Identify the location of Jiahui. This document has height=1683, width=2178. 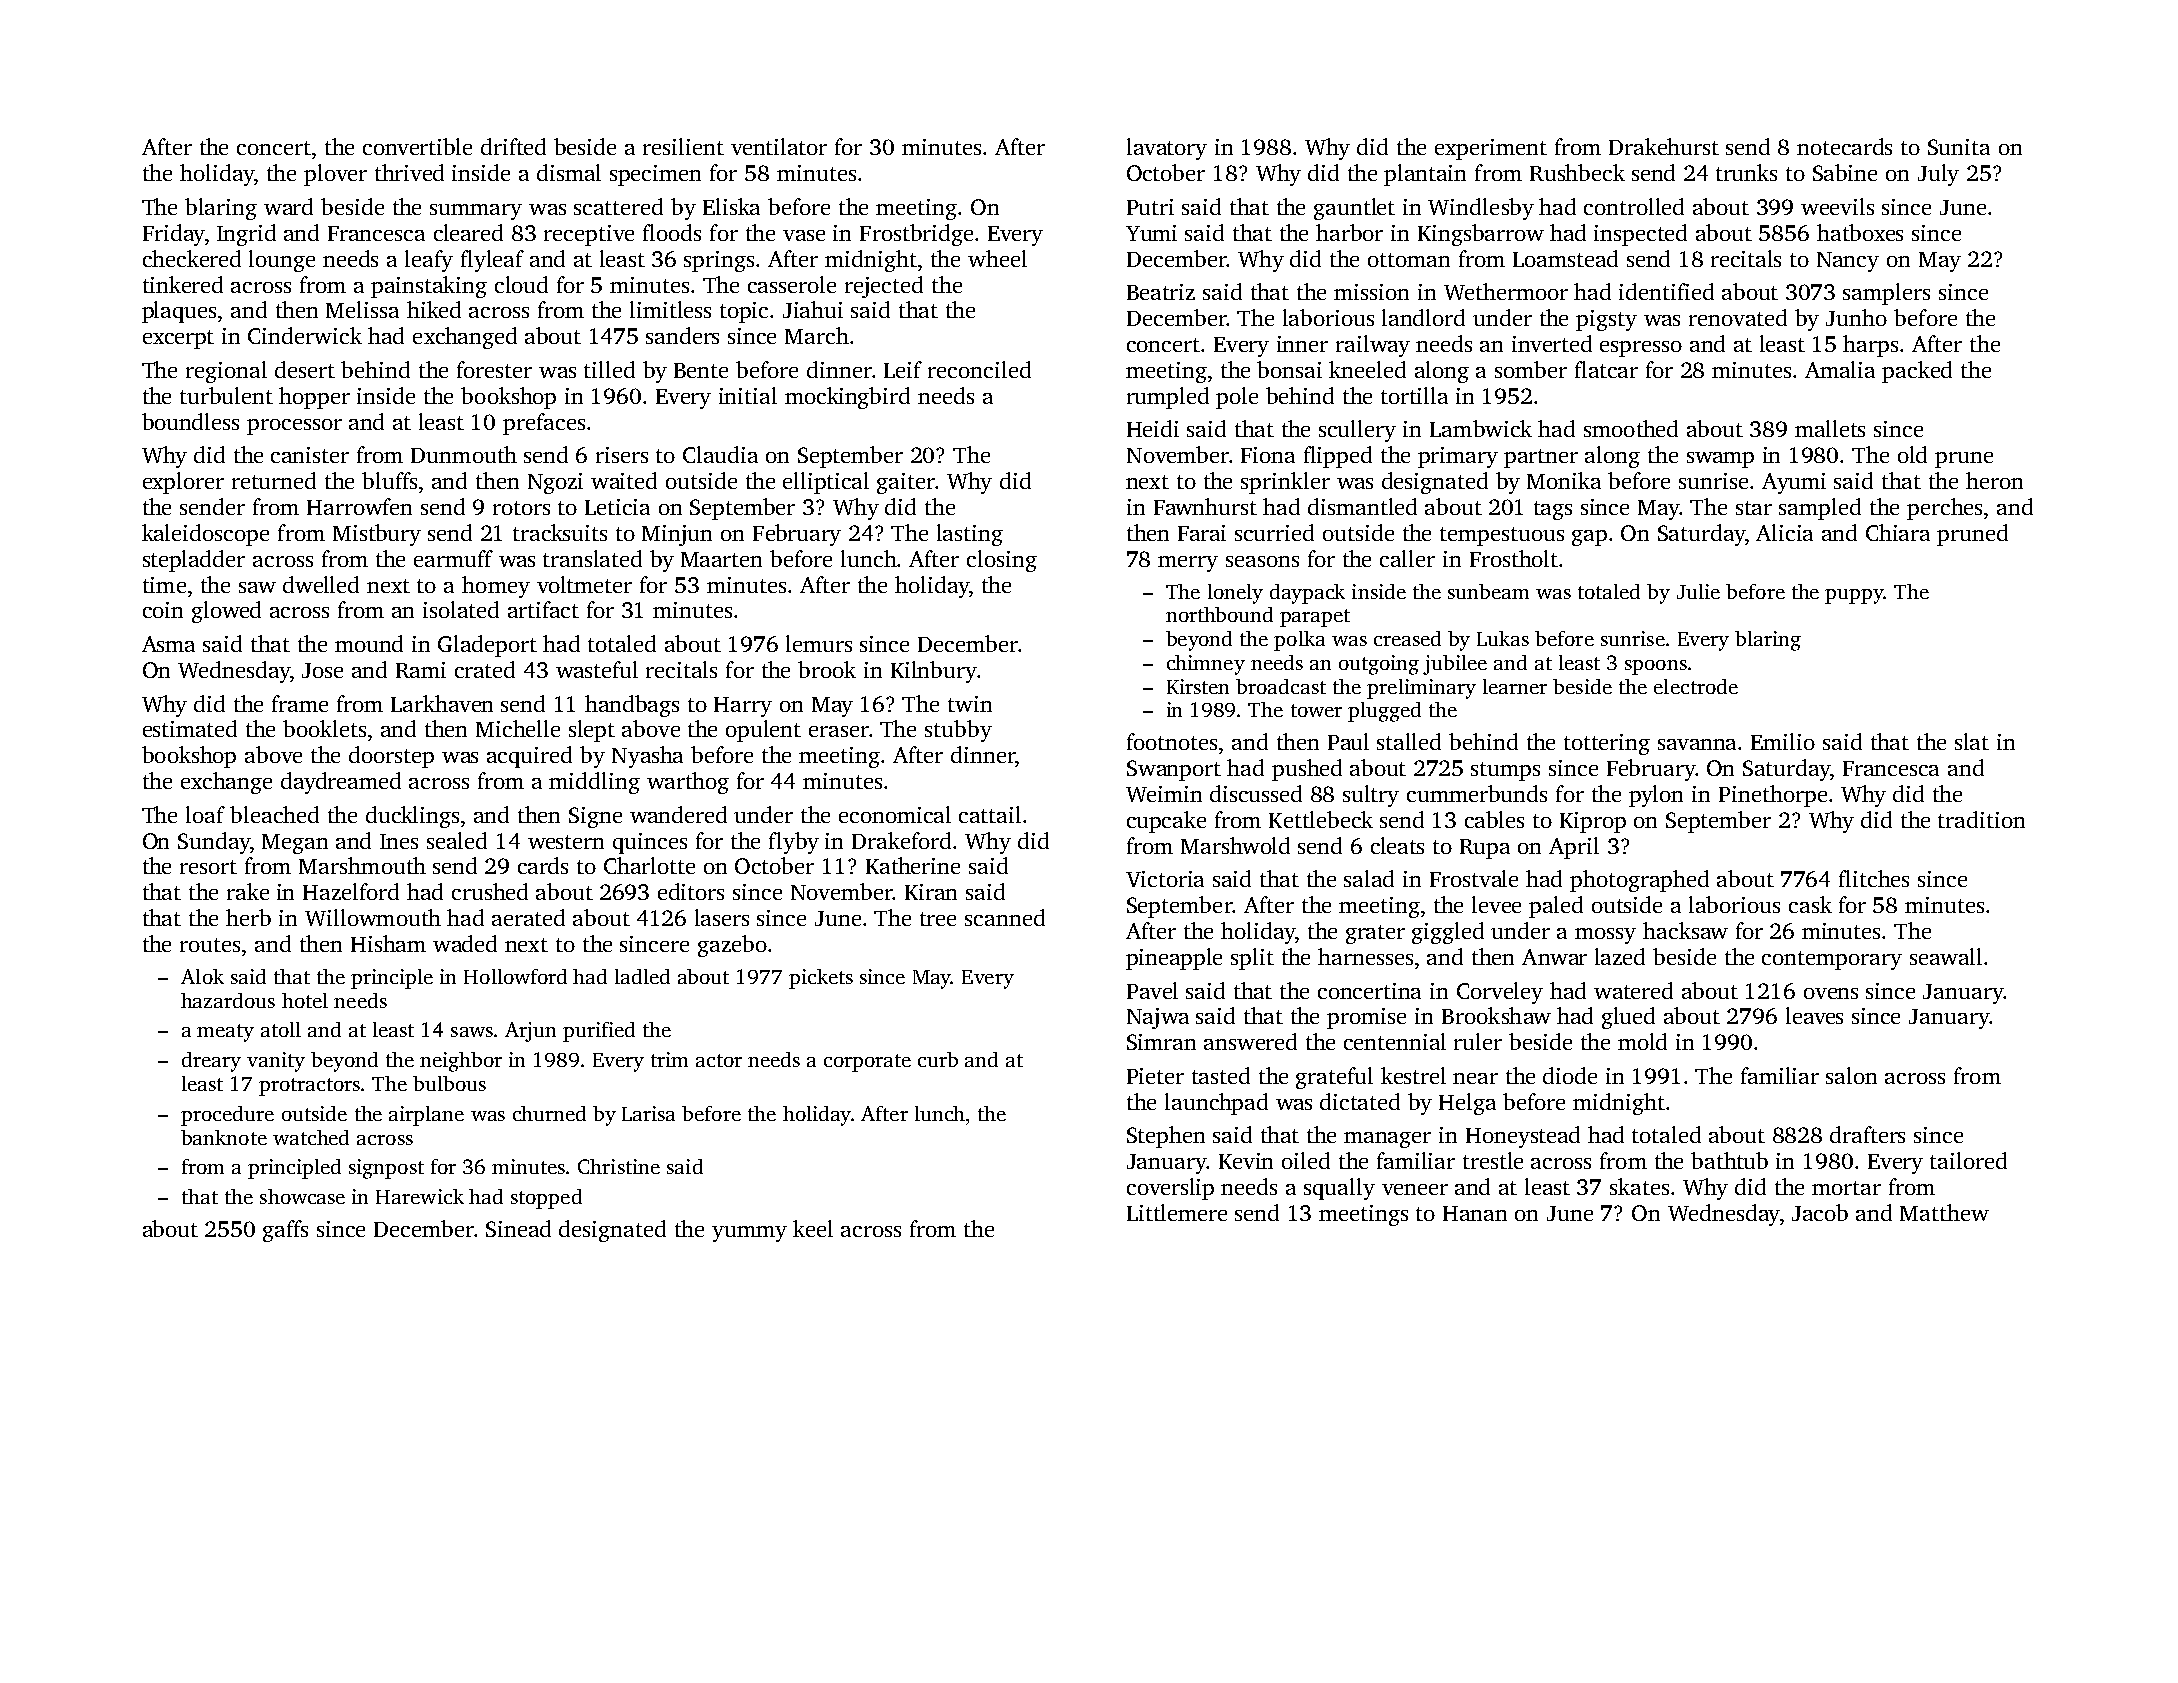
(813, 309).
